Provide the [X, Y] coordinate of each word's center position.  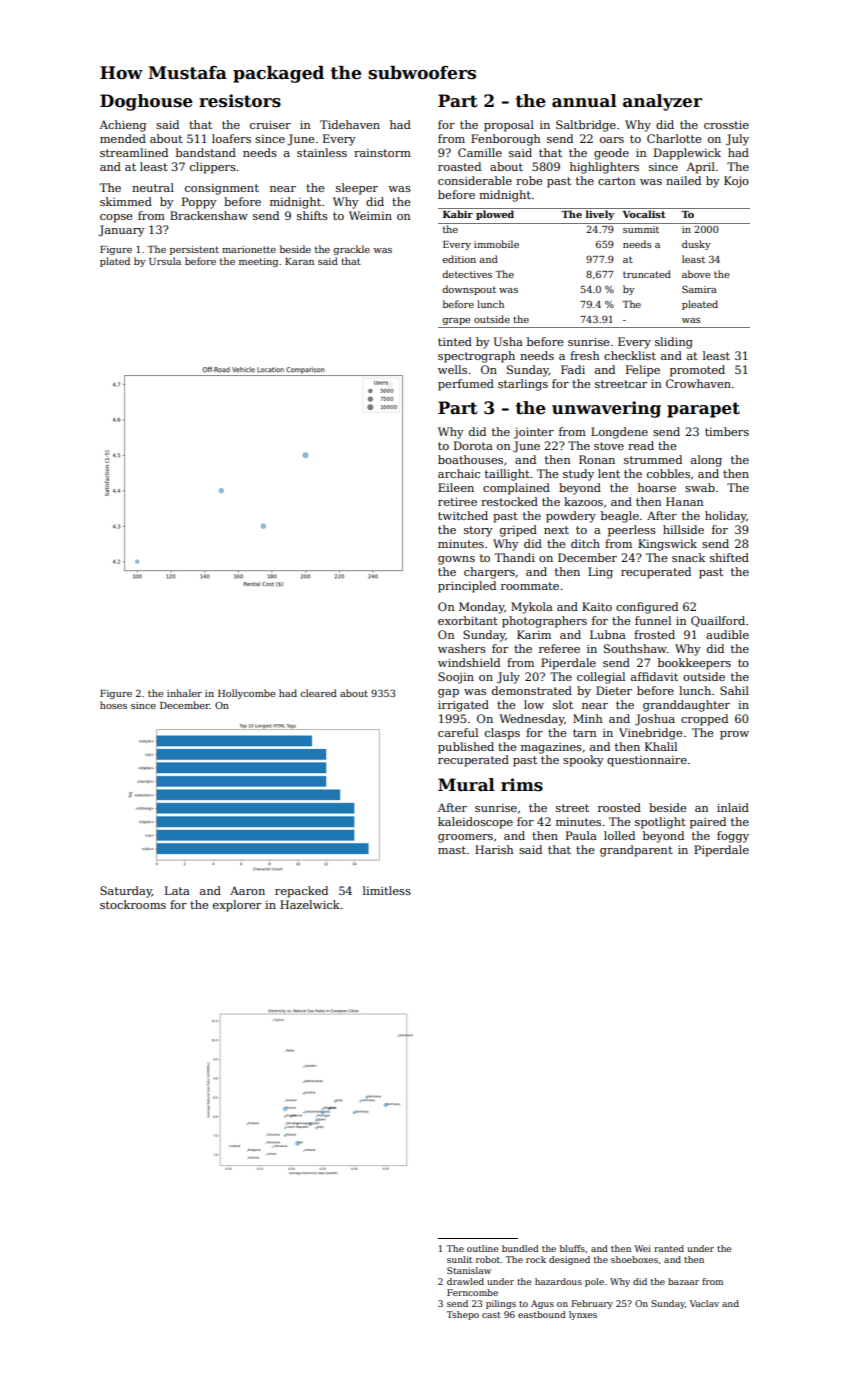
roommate [530, 586]
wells [452, 369]
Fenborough [505, 140]
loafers [231, 138]
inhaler [184, 693]
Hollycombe [246, 694]
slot [563, 704]
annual [584, 101]
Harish [494, 849]
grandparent [636, 851]
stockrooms [133, 904]
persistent [194, 250]
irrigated [463, 706]
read [641, 445]
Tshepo [463, 1315]
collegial [601, 678]
